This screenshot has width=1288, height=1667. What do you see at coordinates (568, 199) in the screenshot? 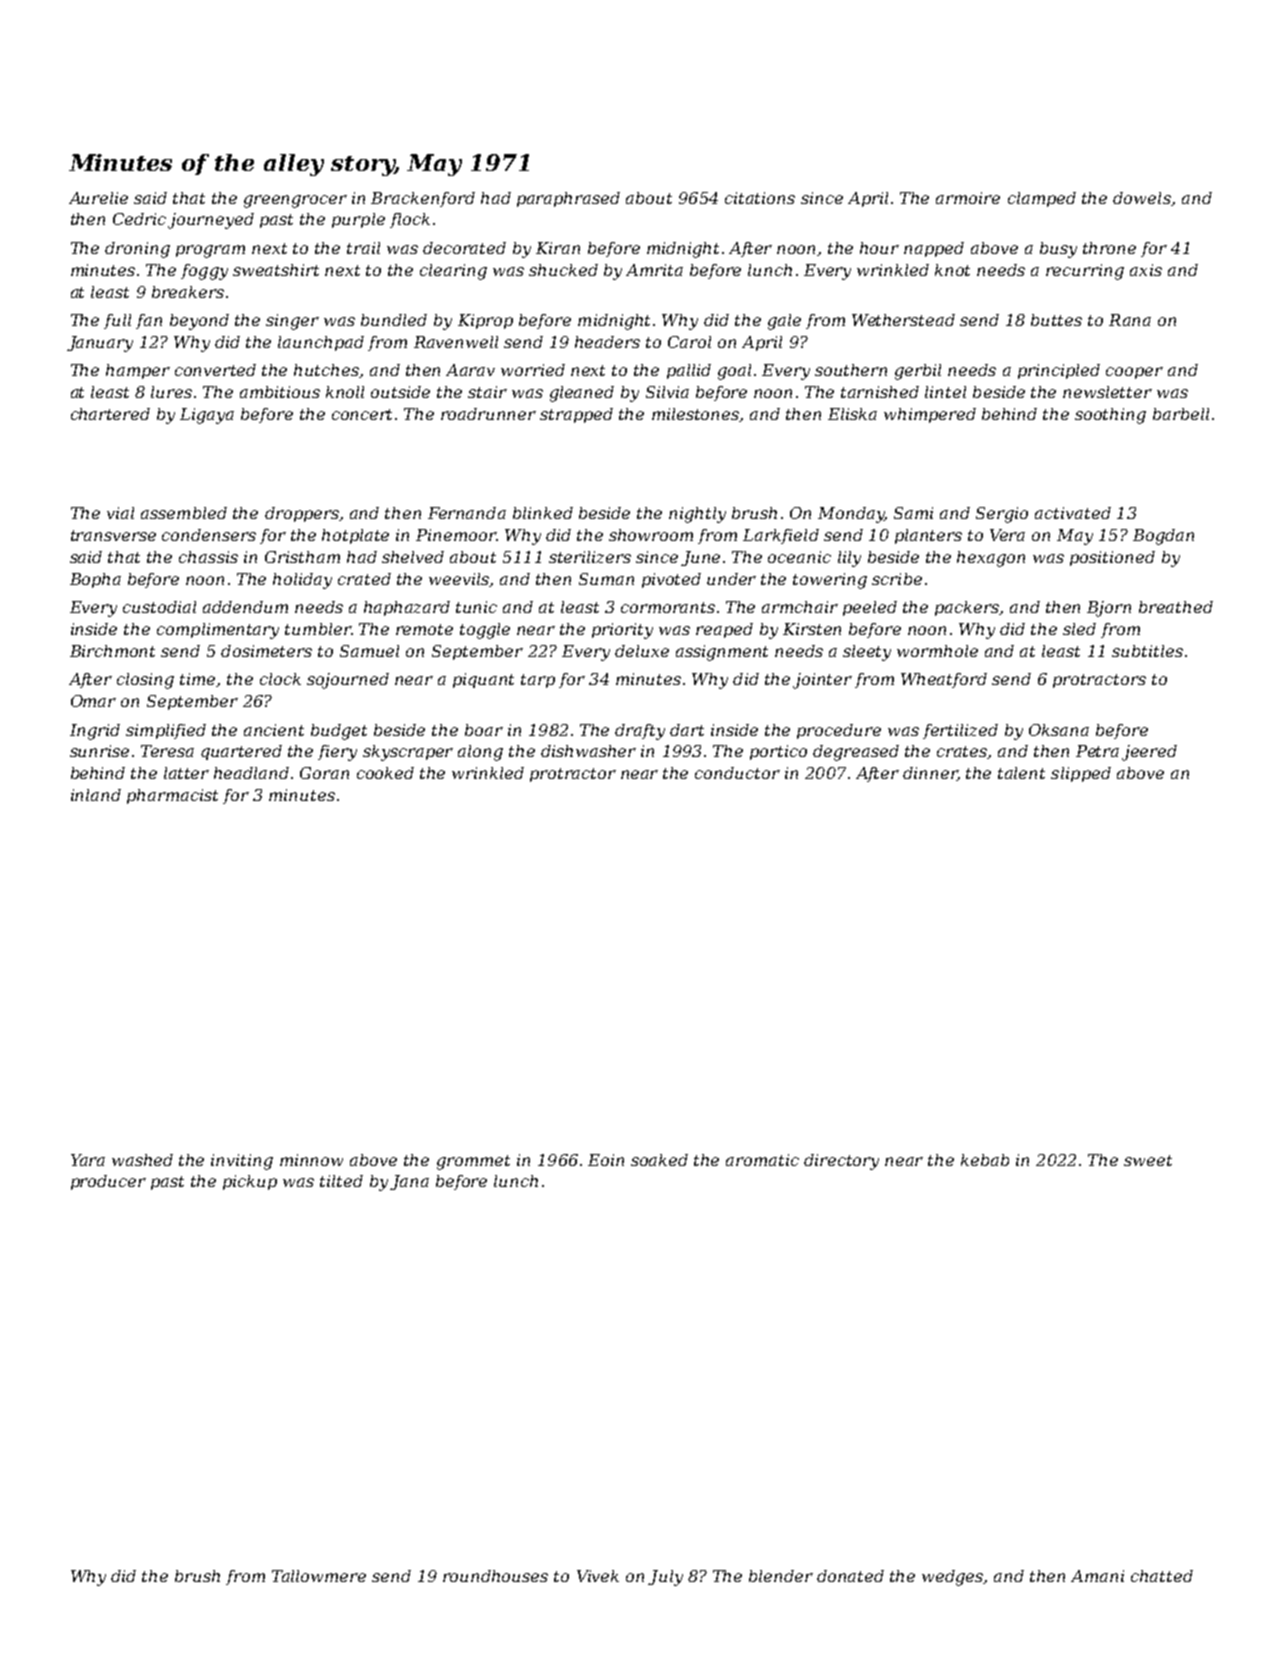
I see `paraphrased` at bounding box center [568, 199].
